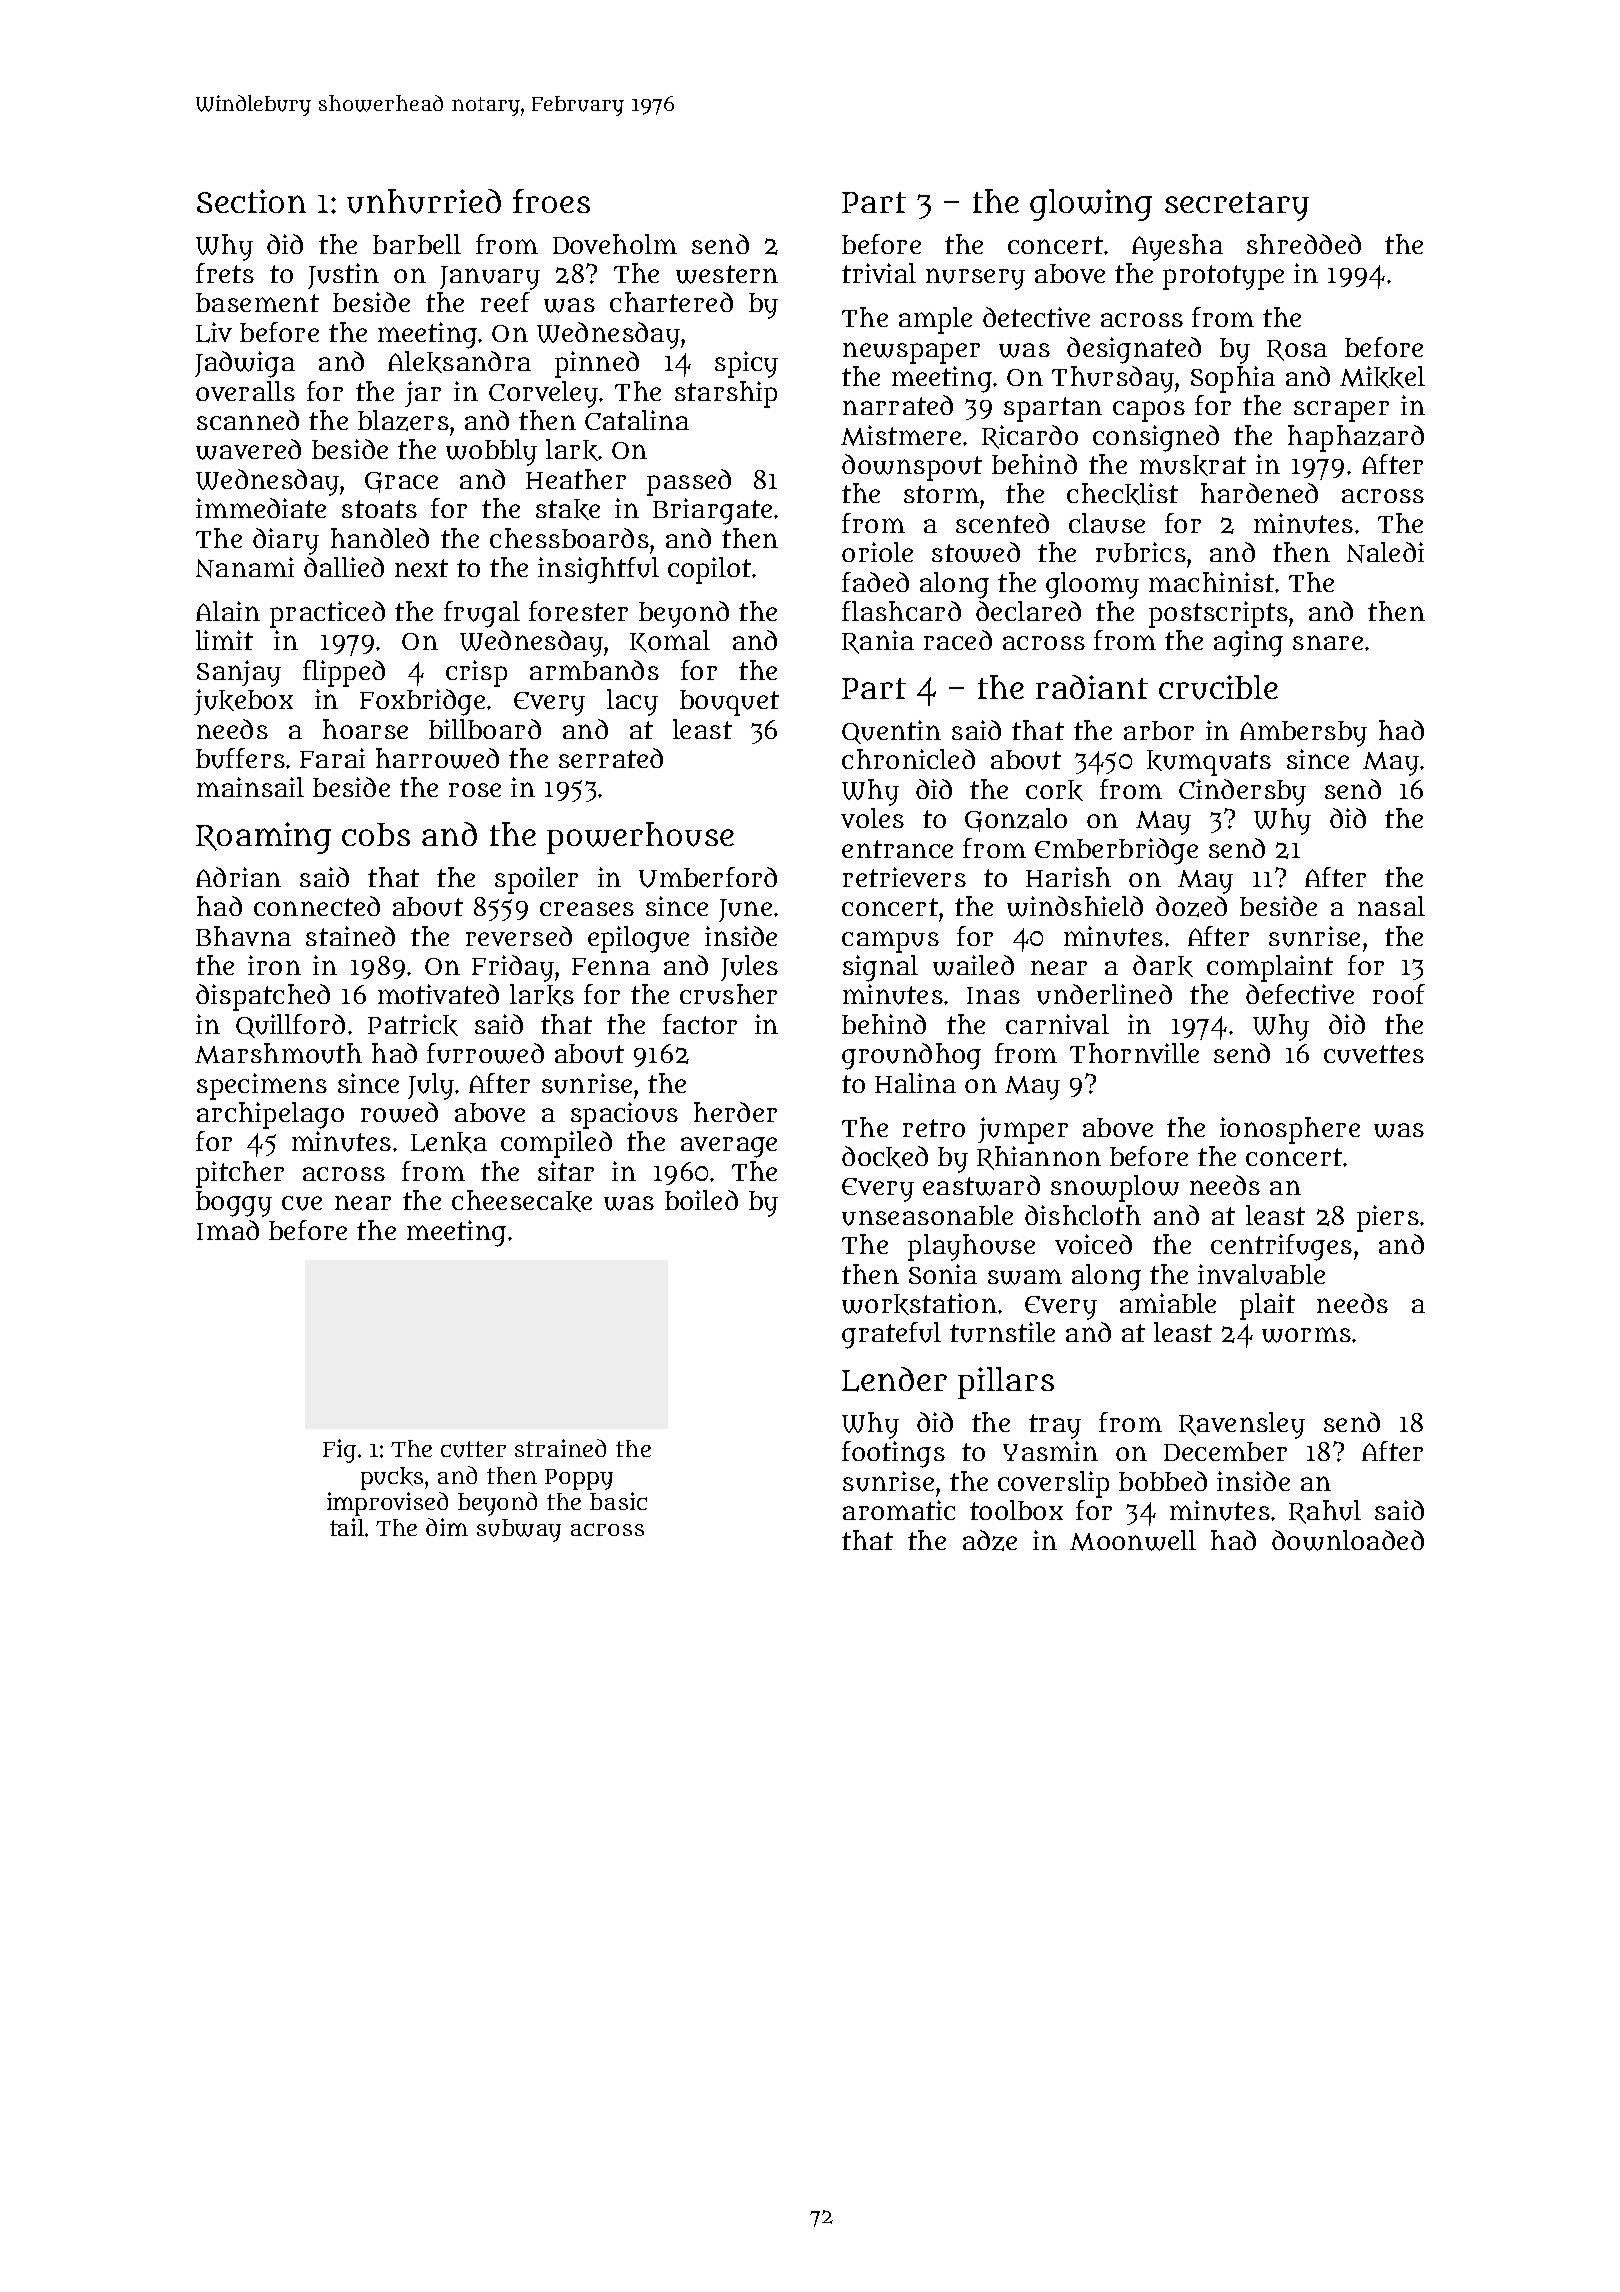  What do you see at coordinates (899, 1510) in the screenshot?
I see `aromatic` at bounding box center [899, 1510].
